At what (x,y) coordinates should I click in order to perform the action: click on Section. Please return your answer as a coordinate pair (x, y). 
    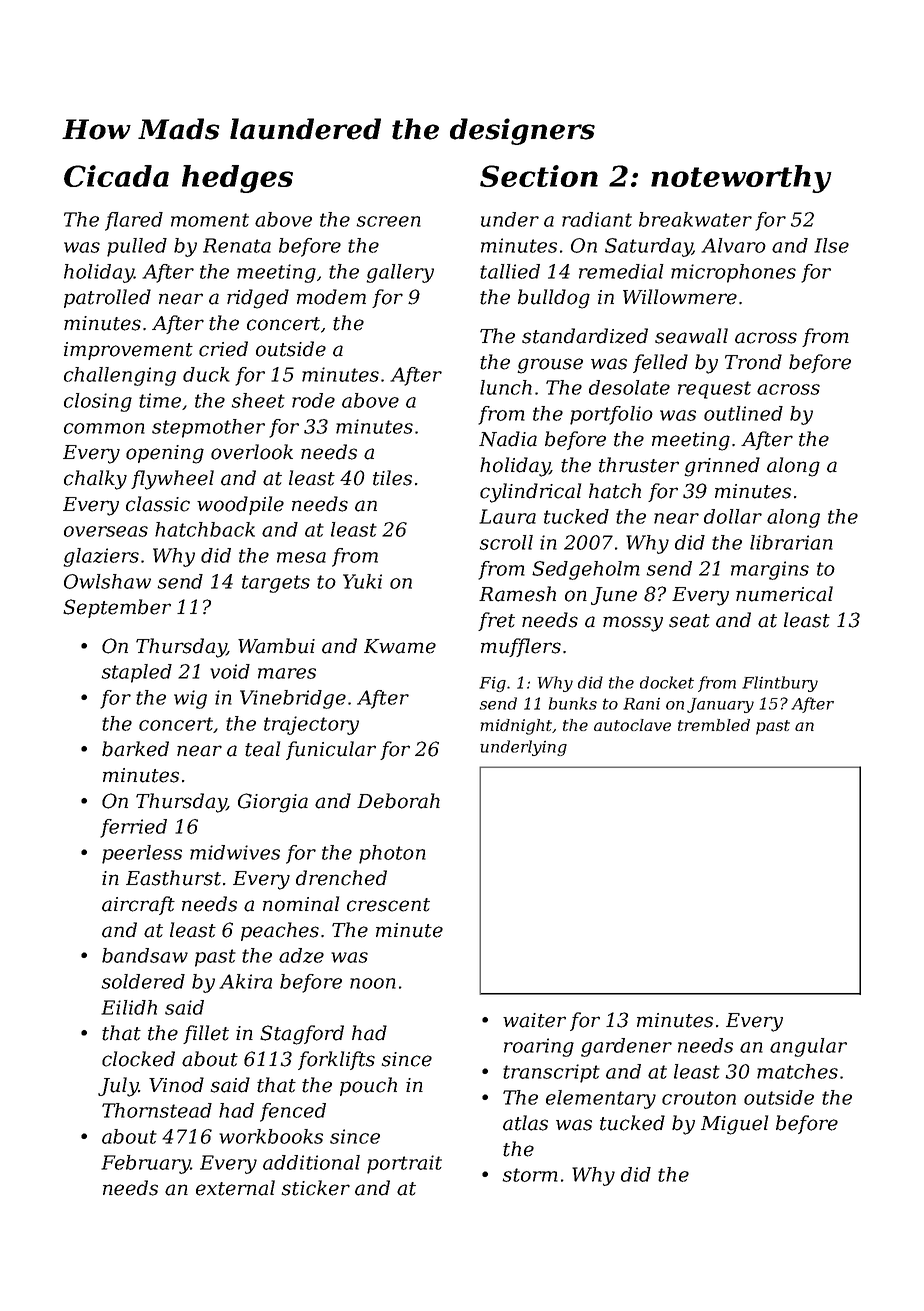
    Looking at the image, I should click on (539, 176).
